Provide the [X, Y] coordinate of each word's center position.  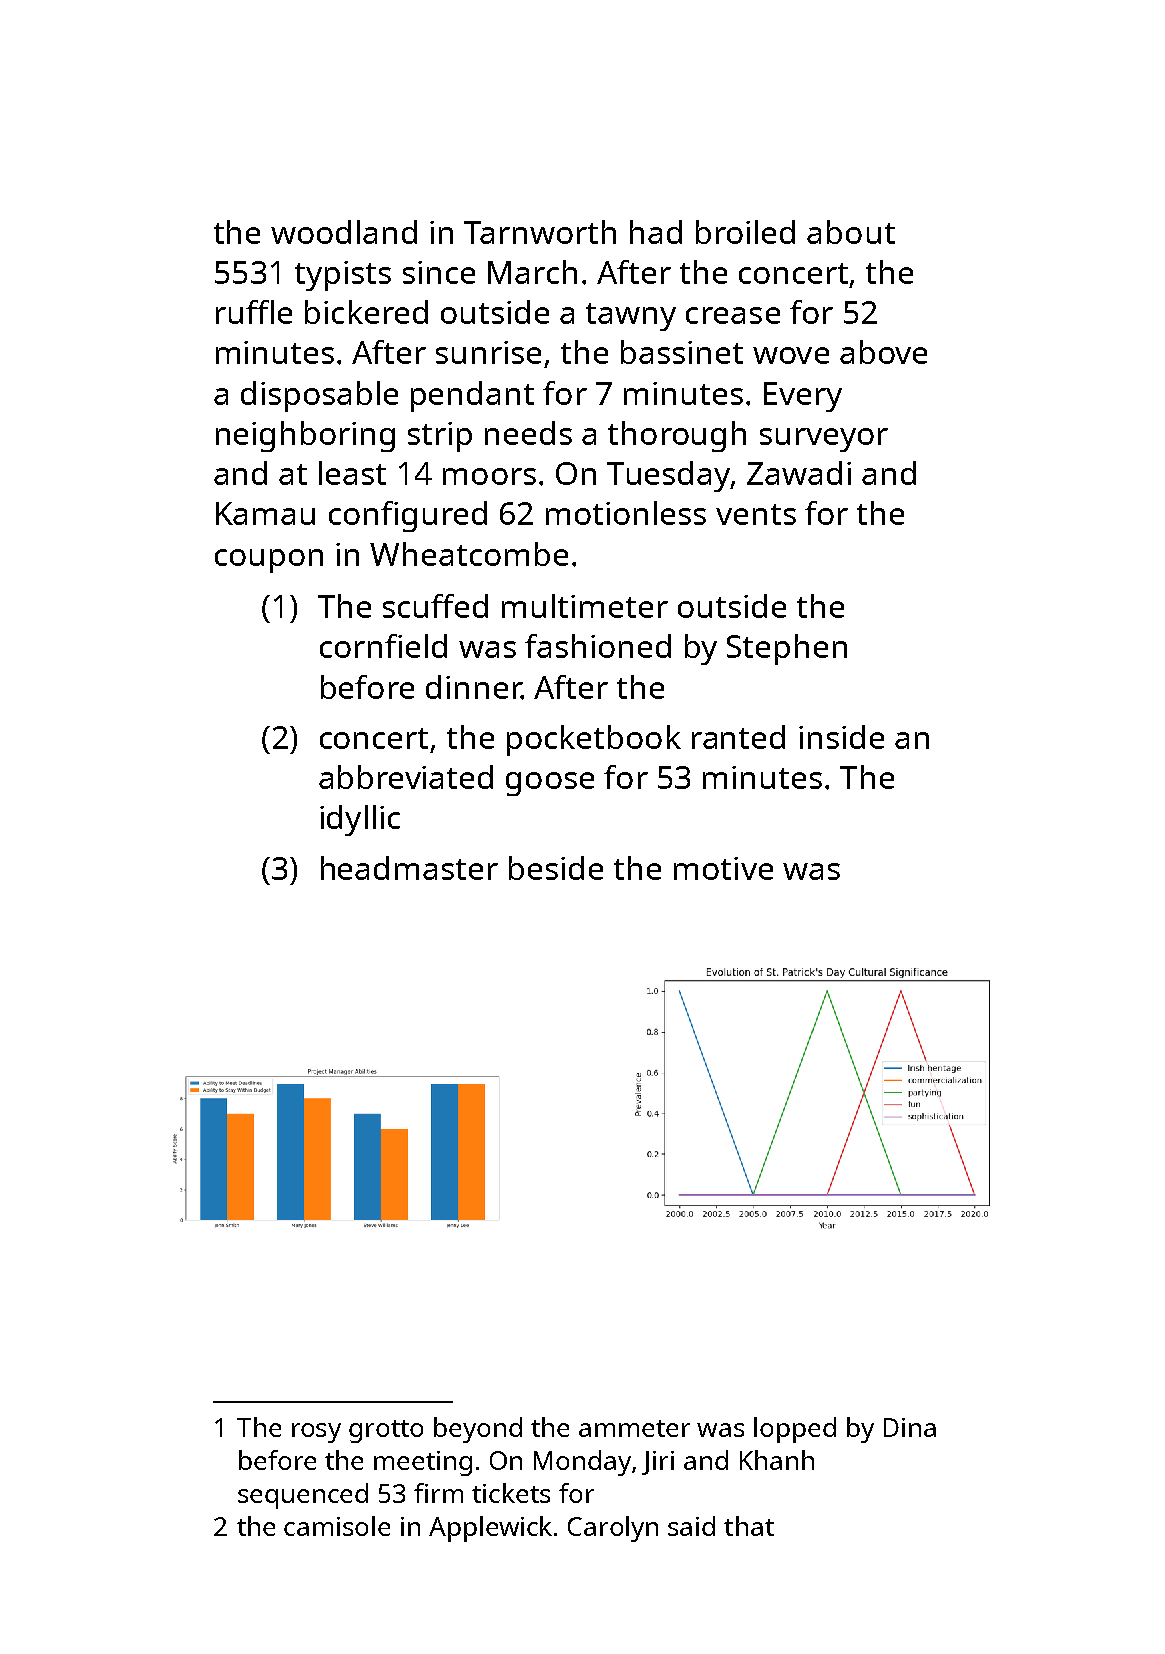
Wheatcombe [469, 554]
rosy [316, 1433]
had [656, 232]
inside [841, 737]
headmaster [409, 868]
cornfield [383, 646]
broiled [745, 232]
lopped [795, 1430]
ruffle [254, 312]
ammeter [634, 1428]
